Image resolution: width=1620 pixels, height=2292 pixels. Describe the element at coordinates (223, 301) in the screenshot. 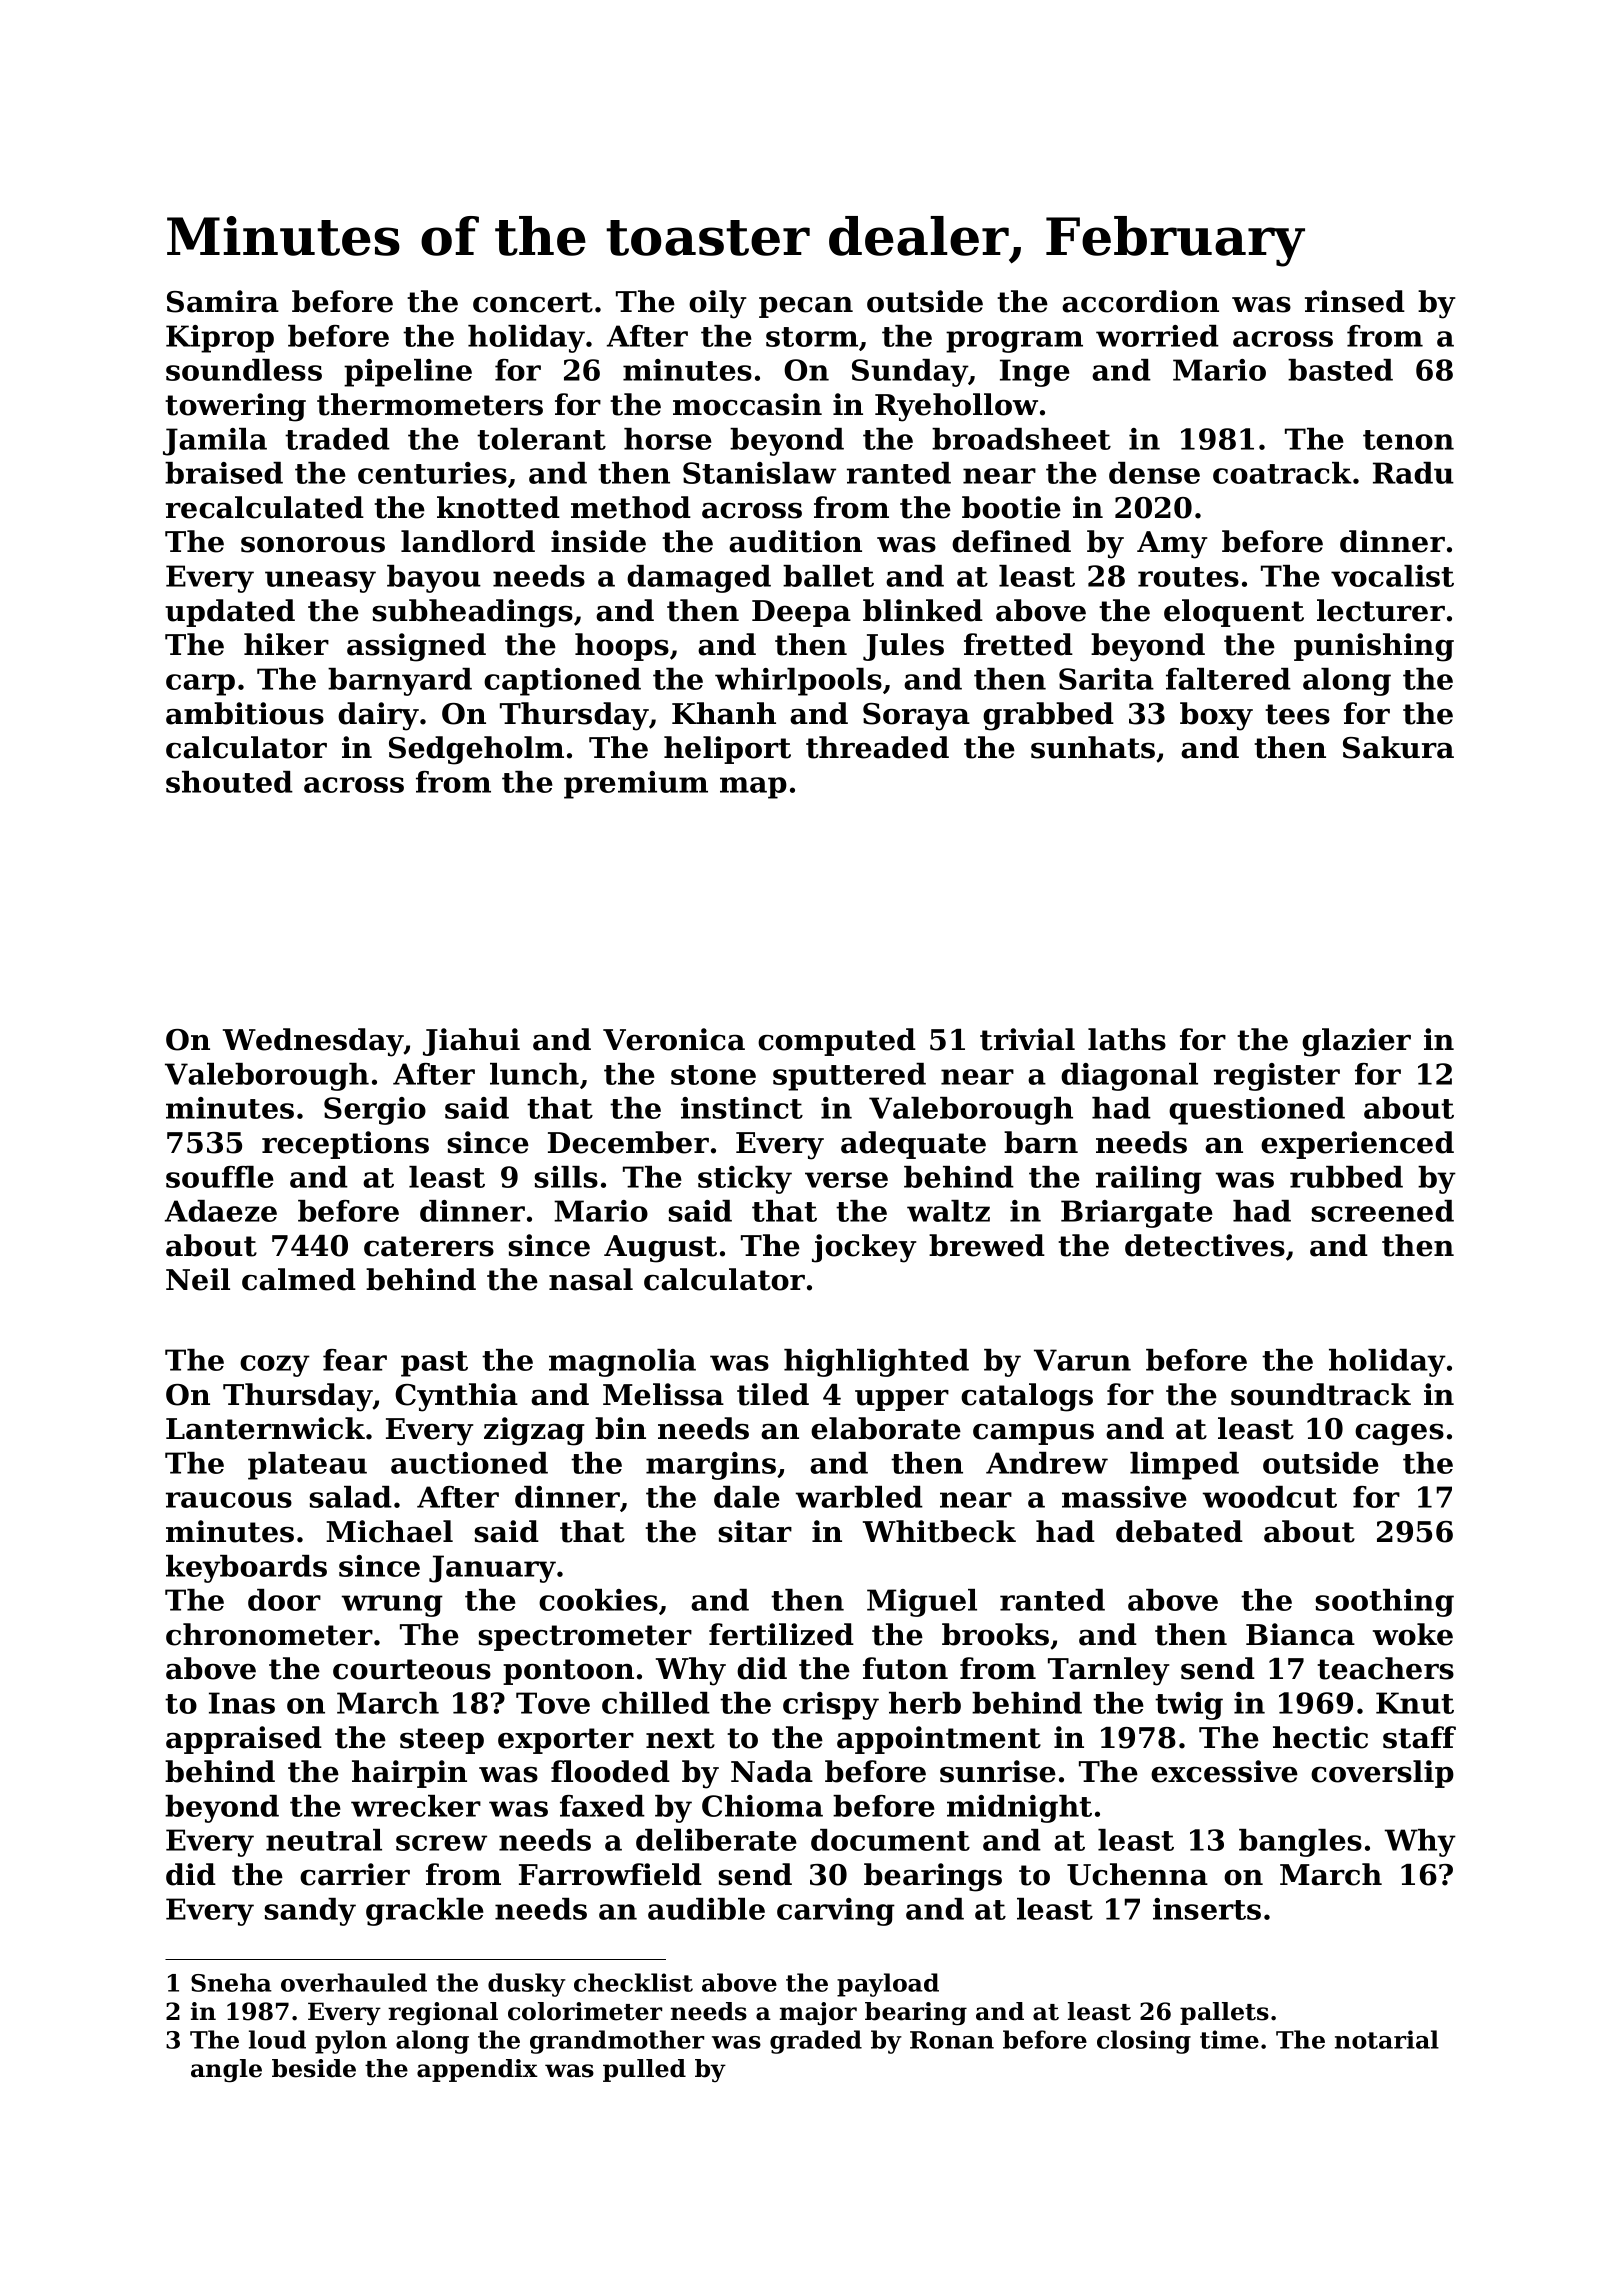

I see `Samira` at that location.
